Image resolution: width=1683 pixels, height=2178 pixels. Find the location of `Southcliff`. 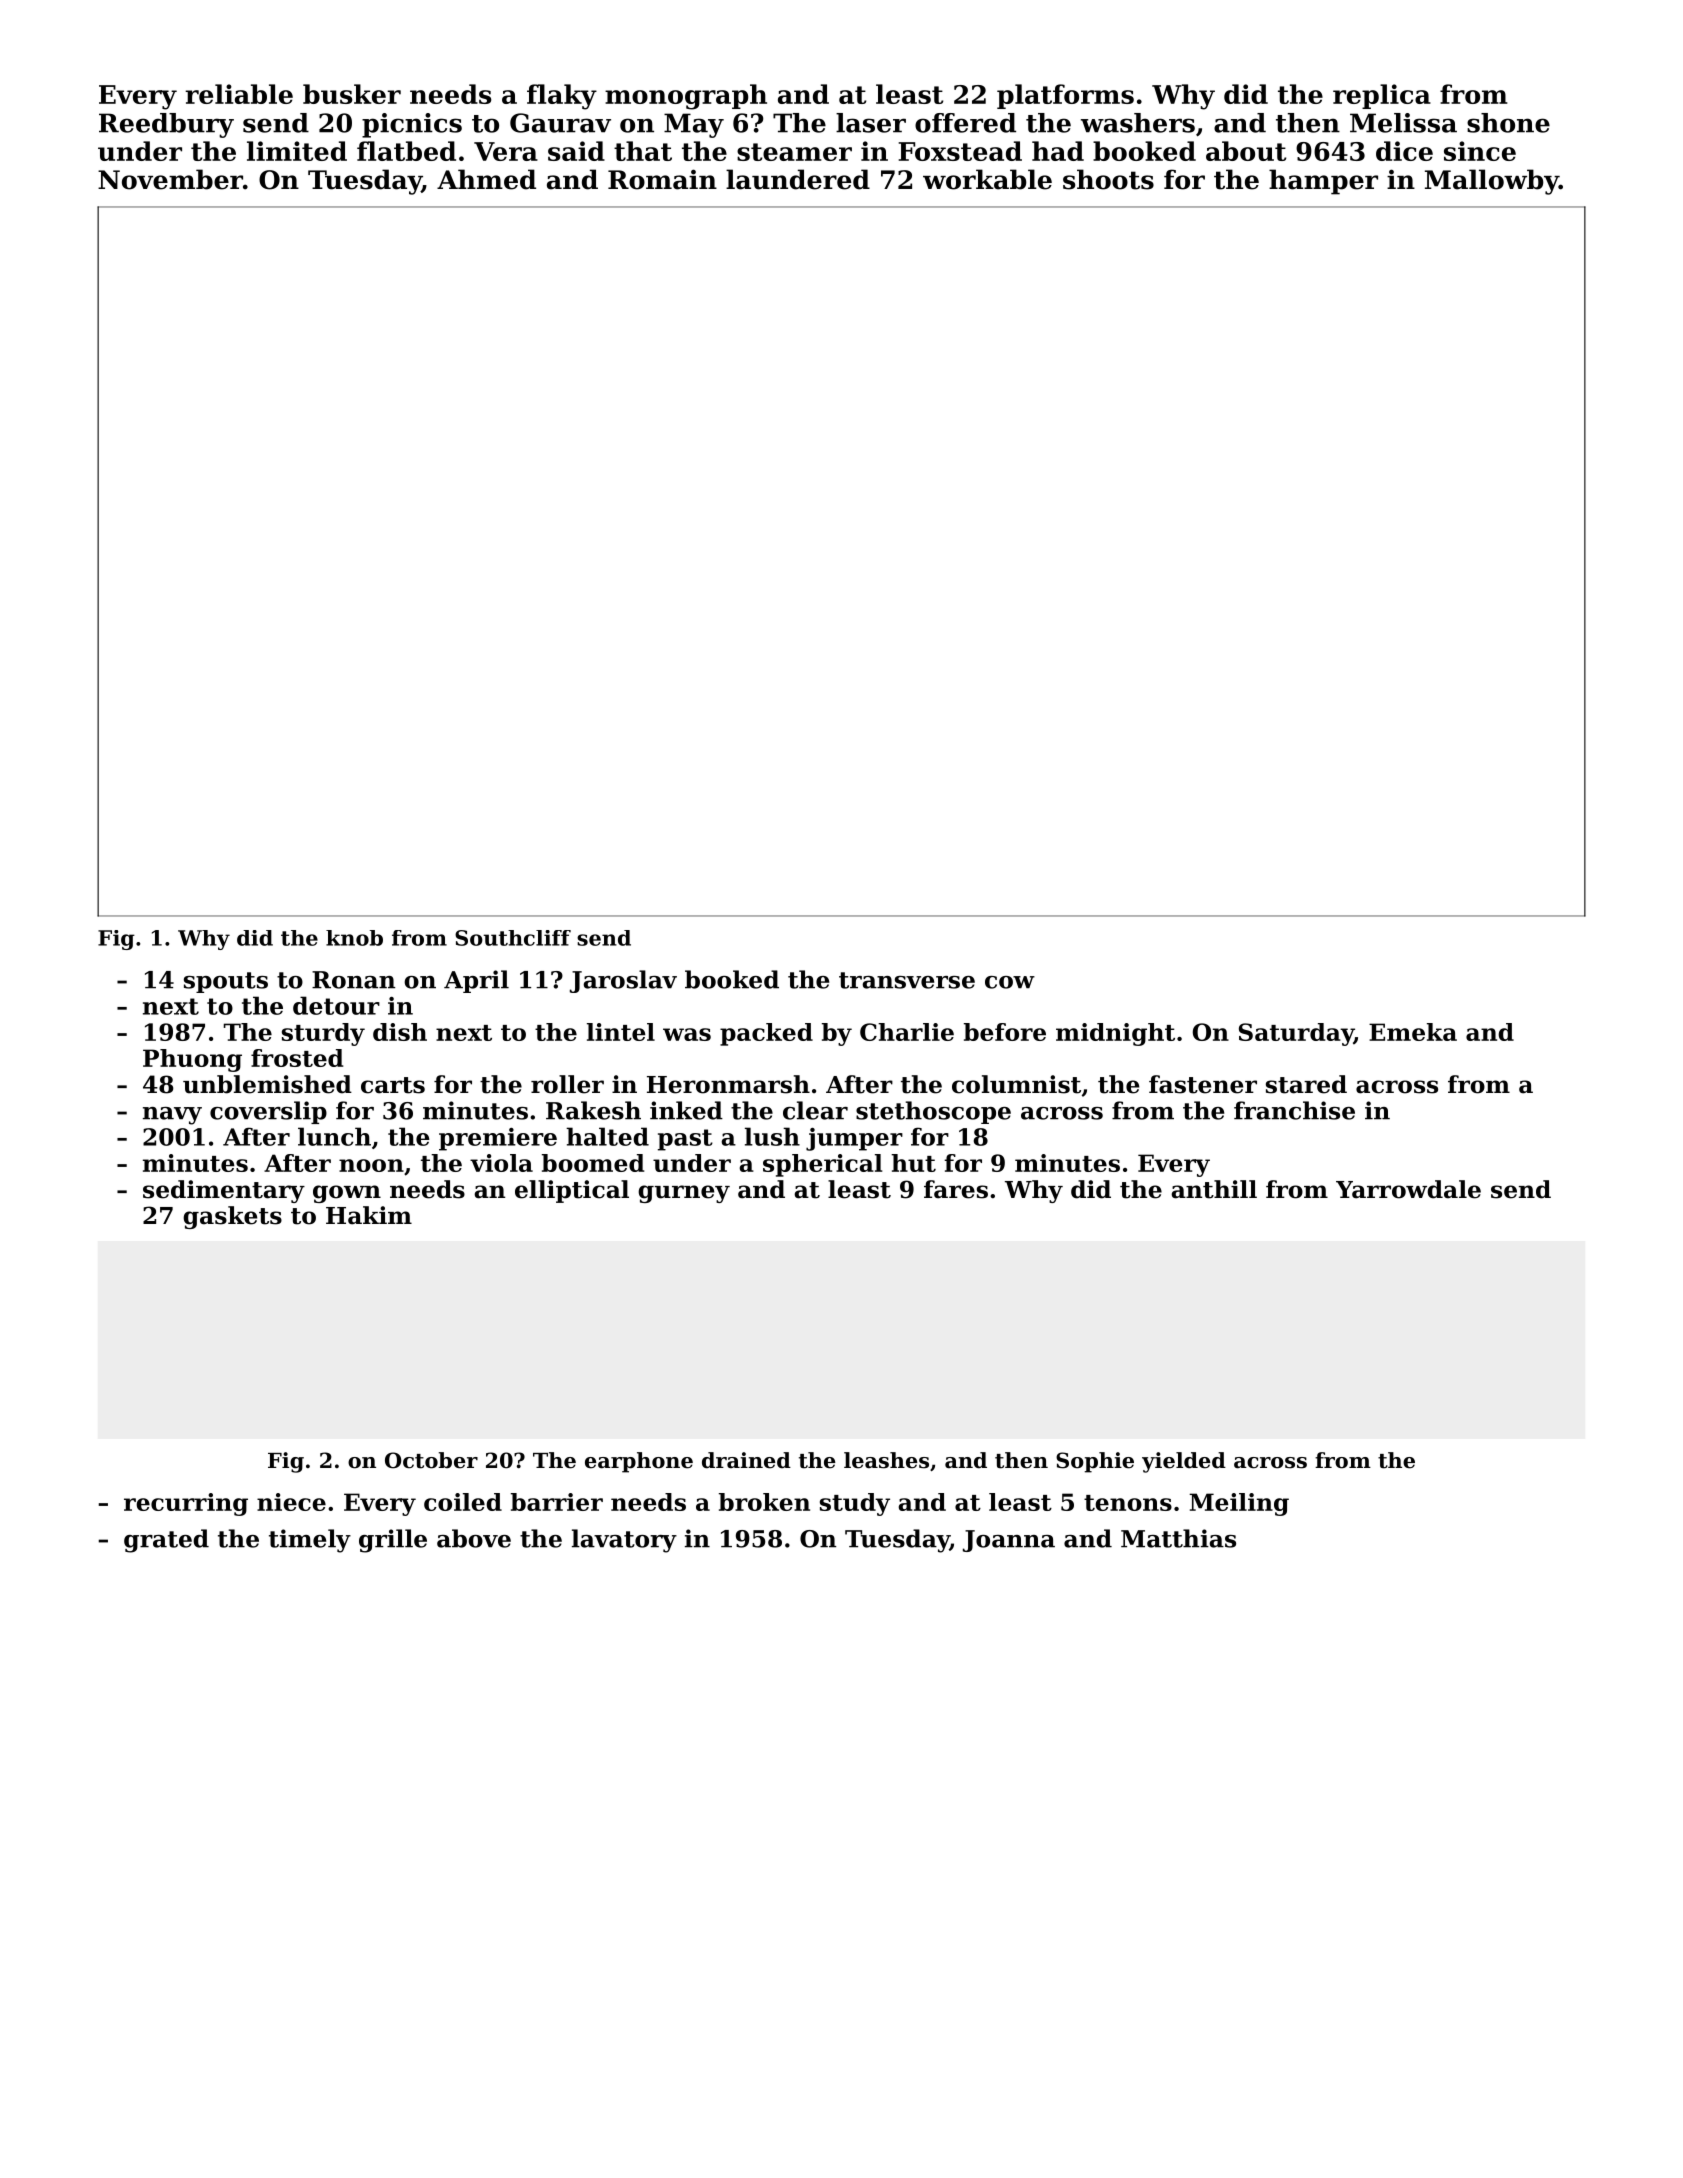

Southcliff is located at coordinates (513, 938).
